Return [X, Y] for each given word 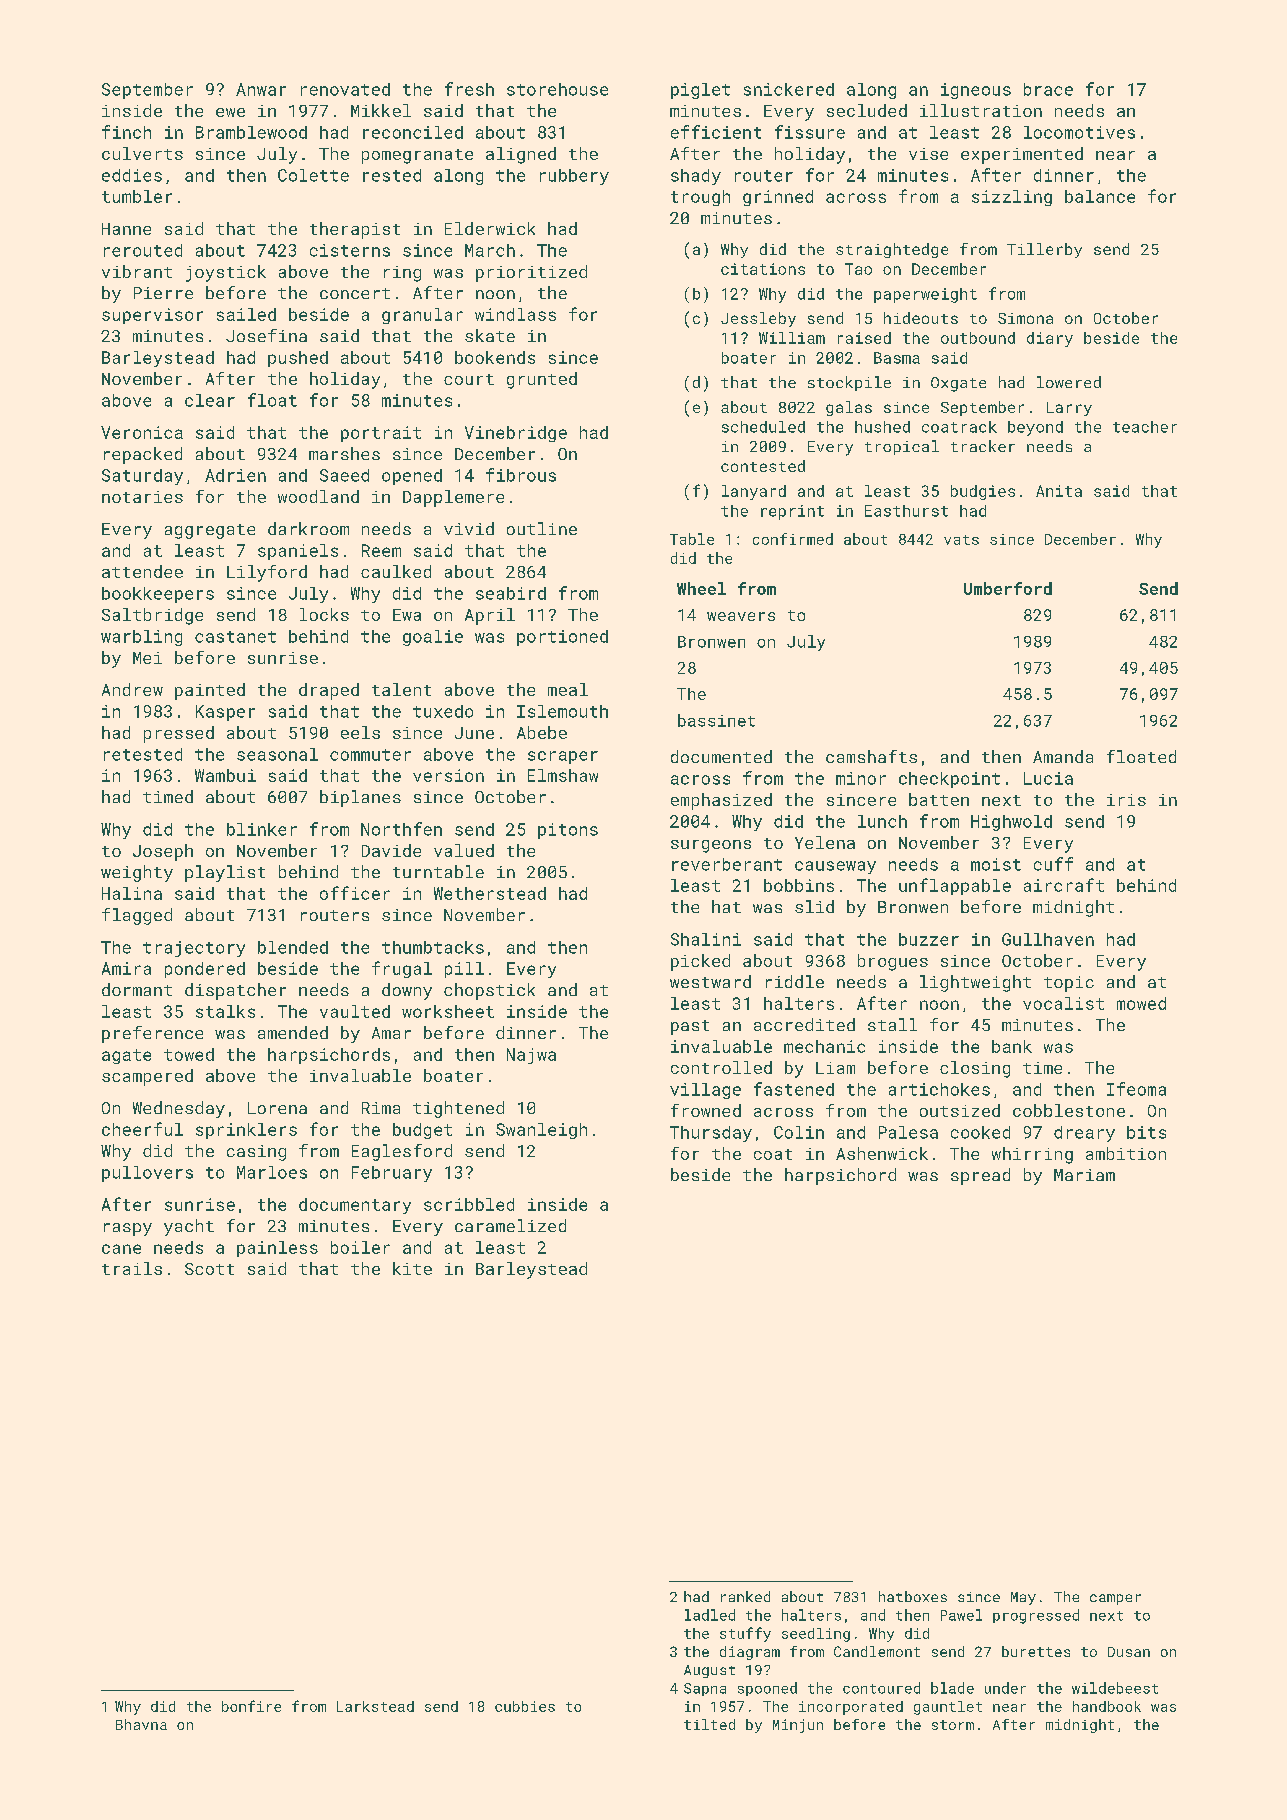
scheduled [763, 427]
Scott [209, 1269]
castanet [235, 637]
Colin [799, 1132]
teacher [1145, 427]
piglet [700, 91]
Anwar [261, 89]
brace [1048, 89]
